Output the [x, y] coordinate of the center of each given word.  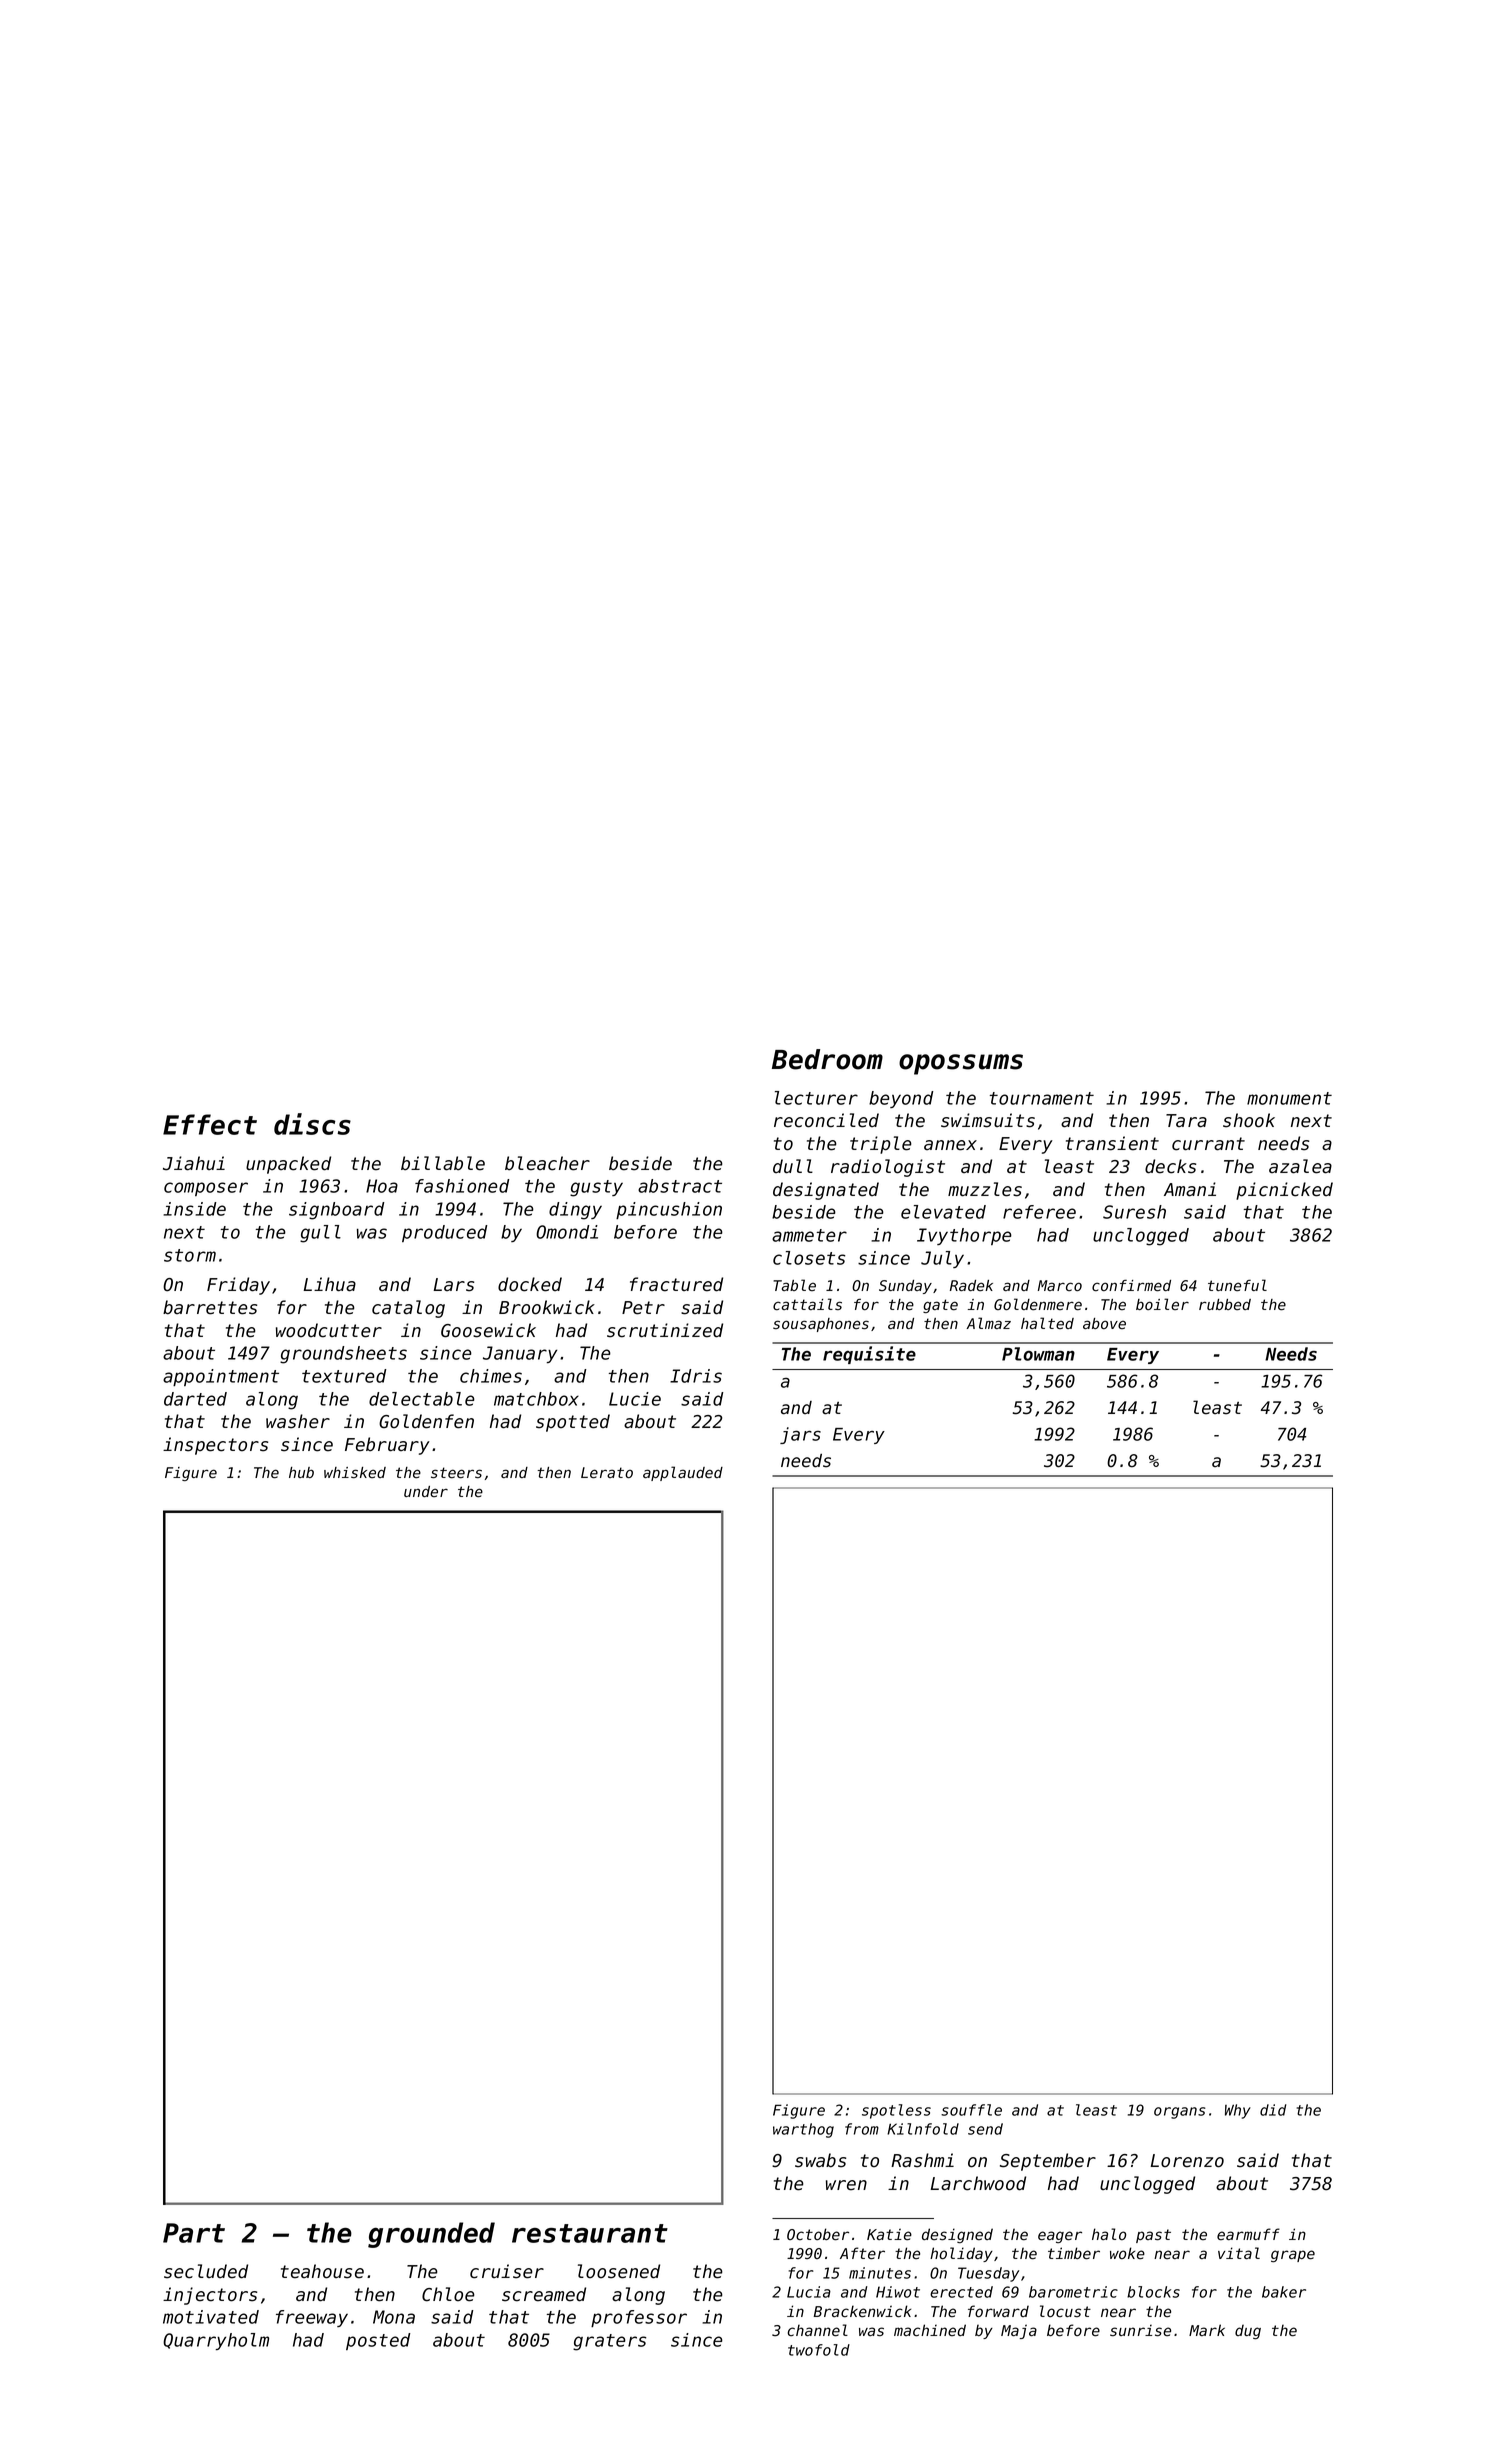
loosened [619, 2271]
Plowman [1038, 1354]
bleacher [547, 1163]
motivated [211, 2317]
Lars [454, 1285]
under [426, 1491]
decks [1170, 1166]
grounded [431, 2235]
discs [312, 1124]
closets [809, 1258]
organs [1180, 2113]
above [1104, 1323]
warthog [803, 2130]
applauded [683, 1473]
